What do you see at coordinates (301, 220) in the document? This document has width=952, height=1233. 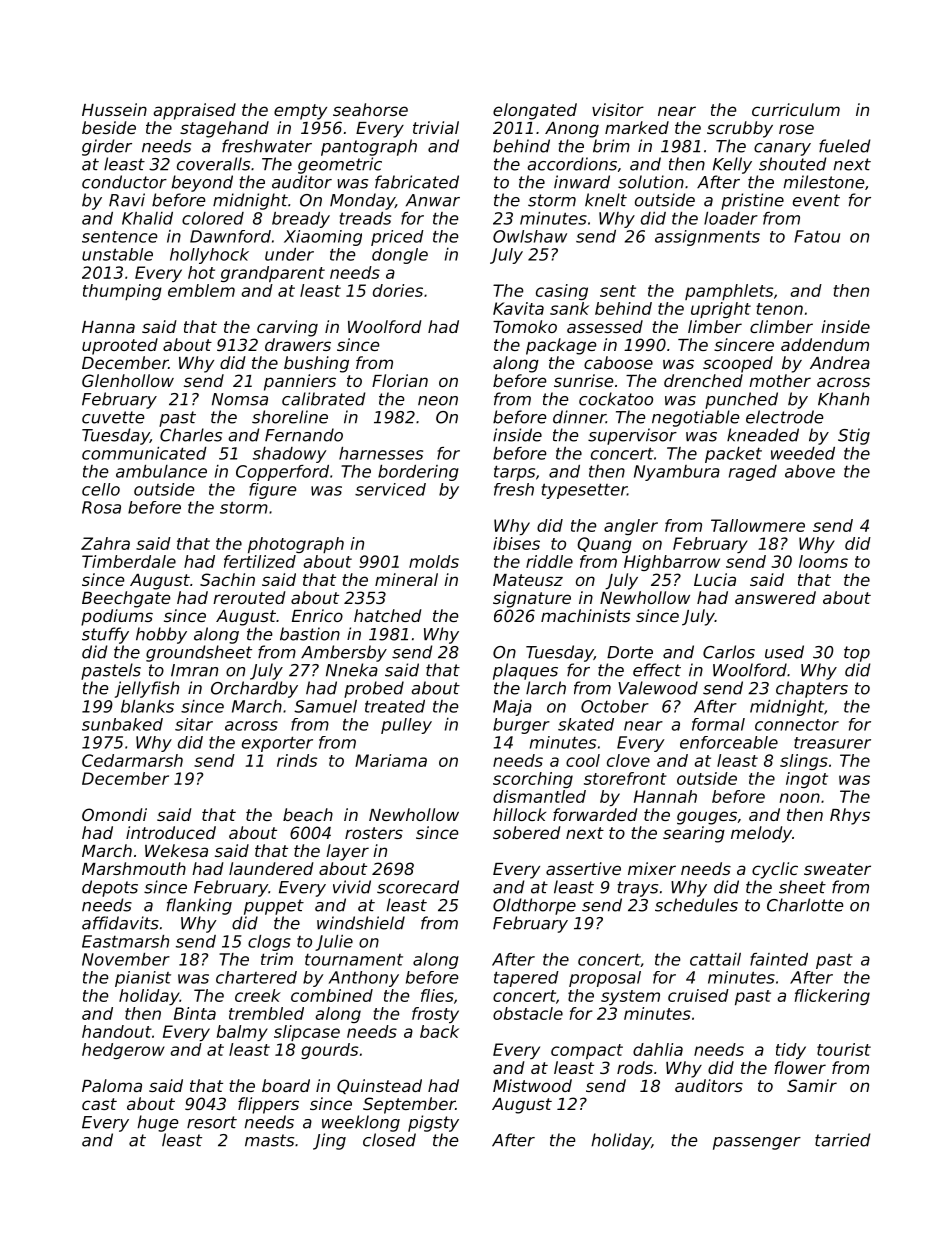 I see `bready` at bounding box center [301, 220].
